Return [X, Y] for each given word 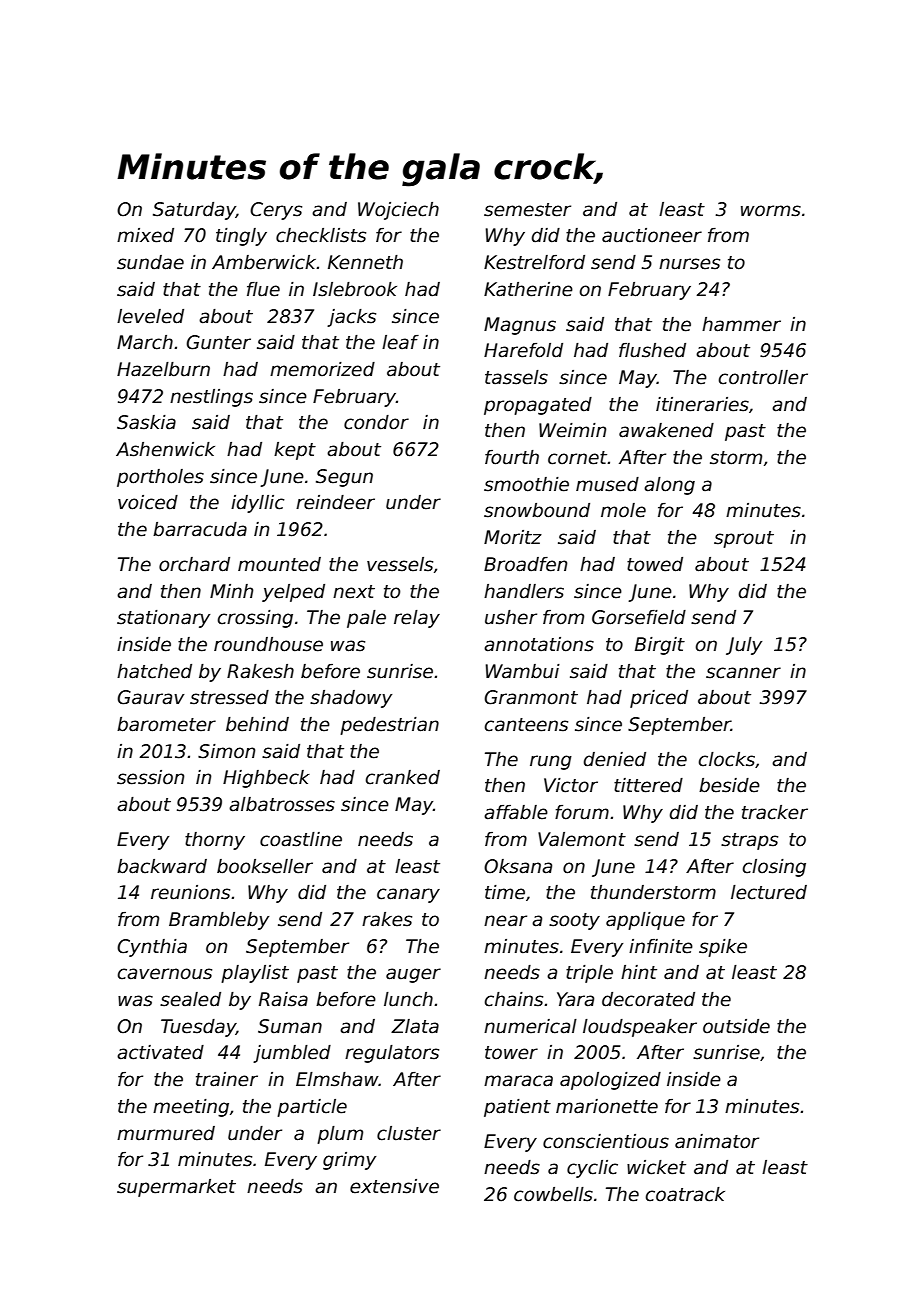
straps [749, 841]
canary [408, 895]
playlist [255, 974]
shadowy [351, 699]
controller [763, 377]
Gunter [218, 342]
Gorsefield [639, 617]
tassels [516, 377]
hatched [154, 671]
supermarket [176, 1188]
